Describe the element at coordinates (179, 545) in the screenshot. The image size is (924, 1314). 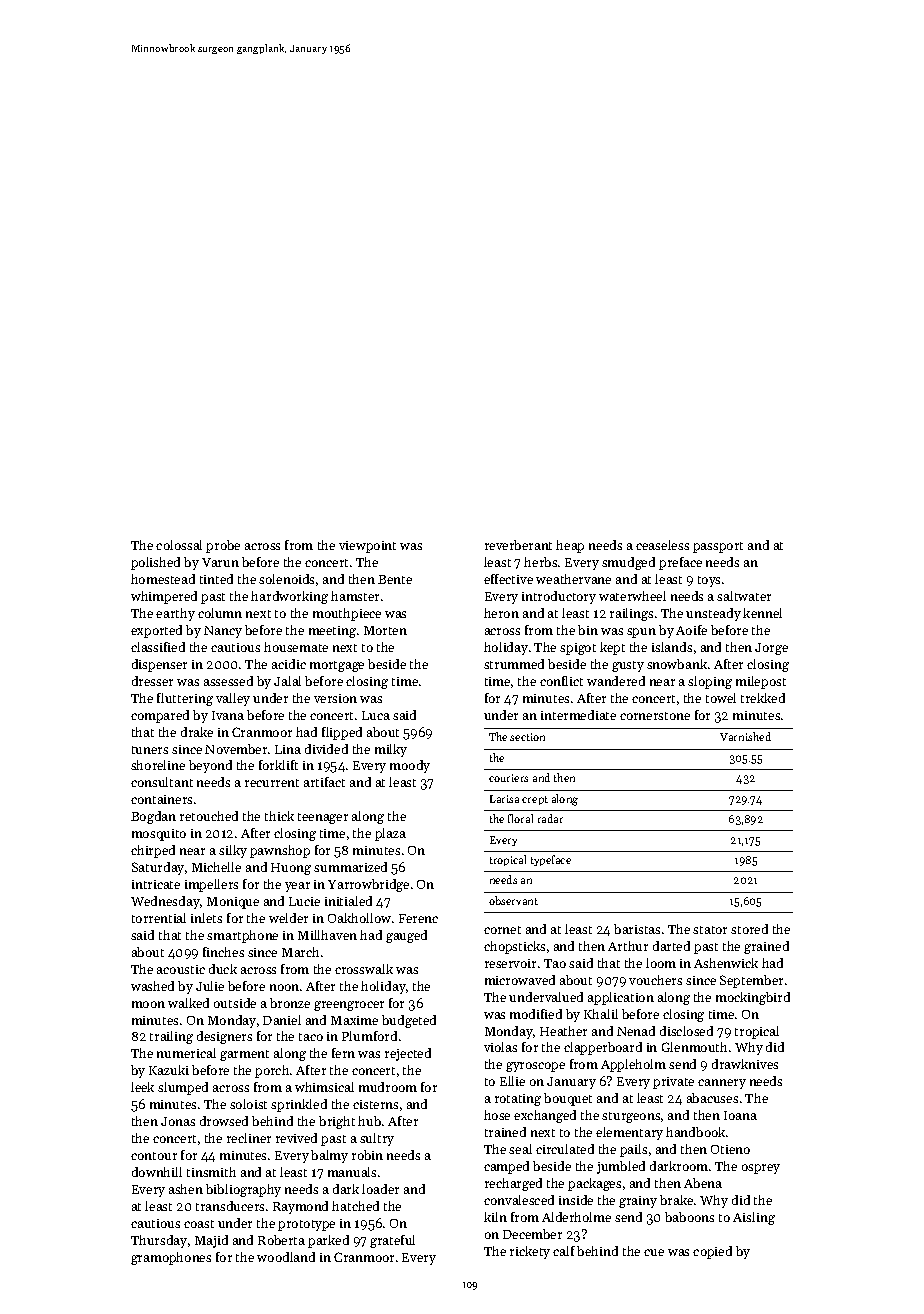
I see `colossal` at that location.
